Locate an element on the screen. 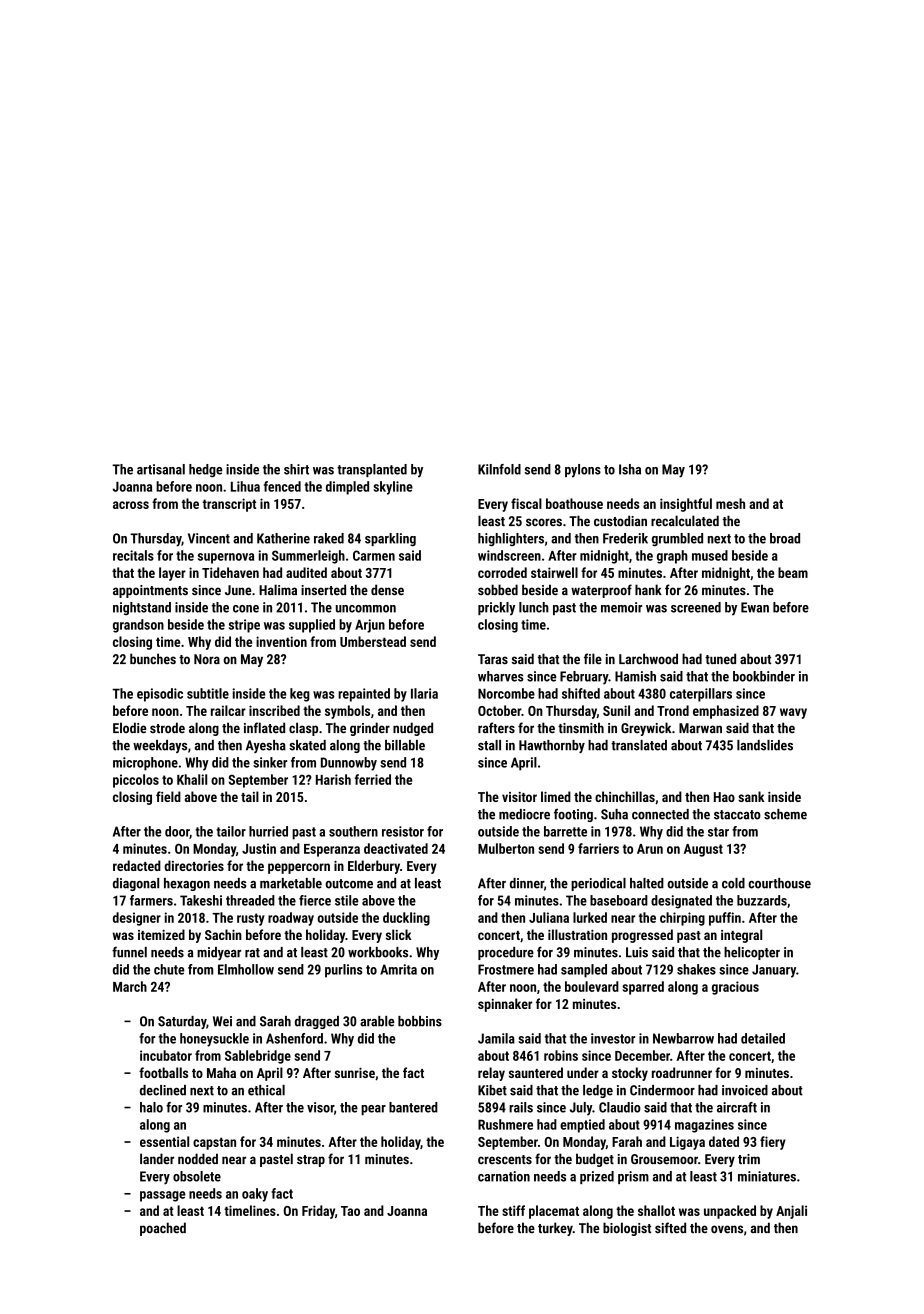 The height and width of the screenshot is (1314, 924). invoiced is located at coordinates (745, 1090).
